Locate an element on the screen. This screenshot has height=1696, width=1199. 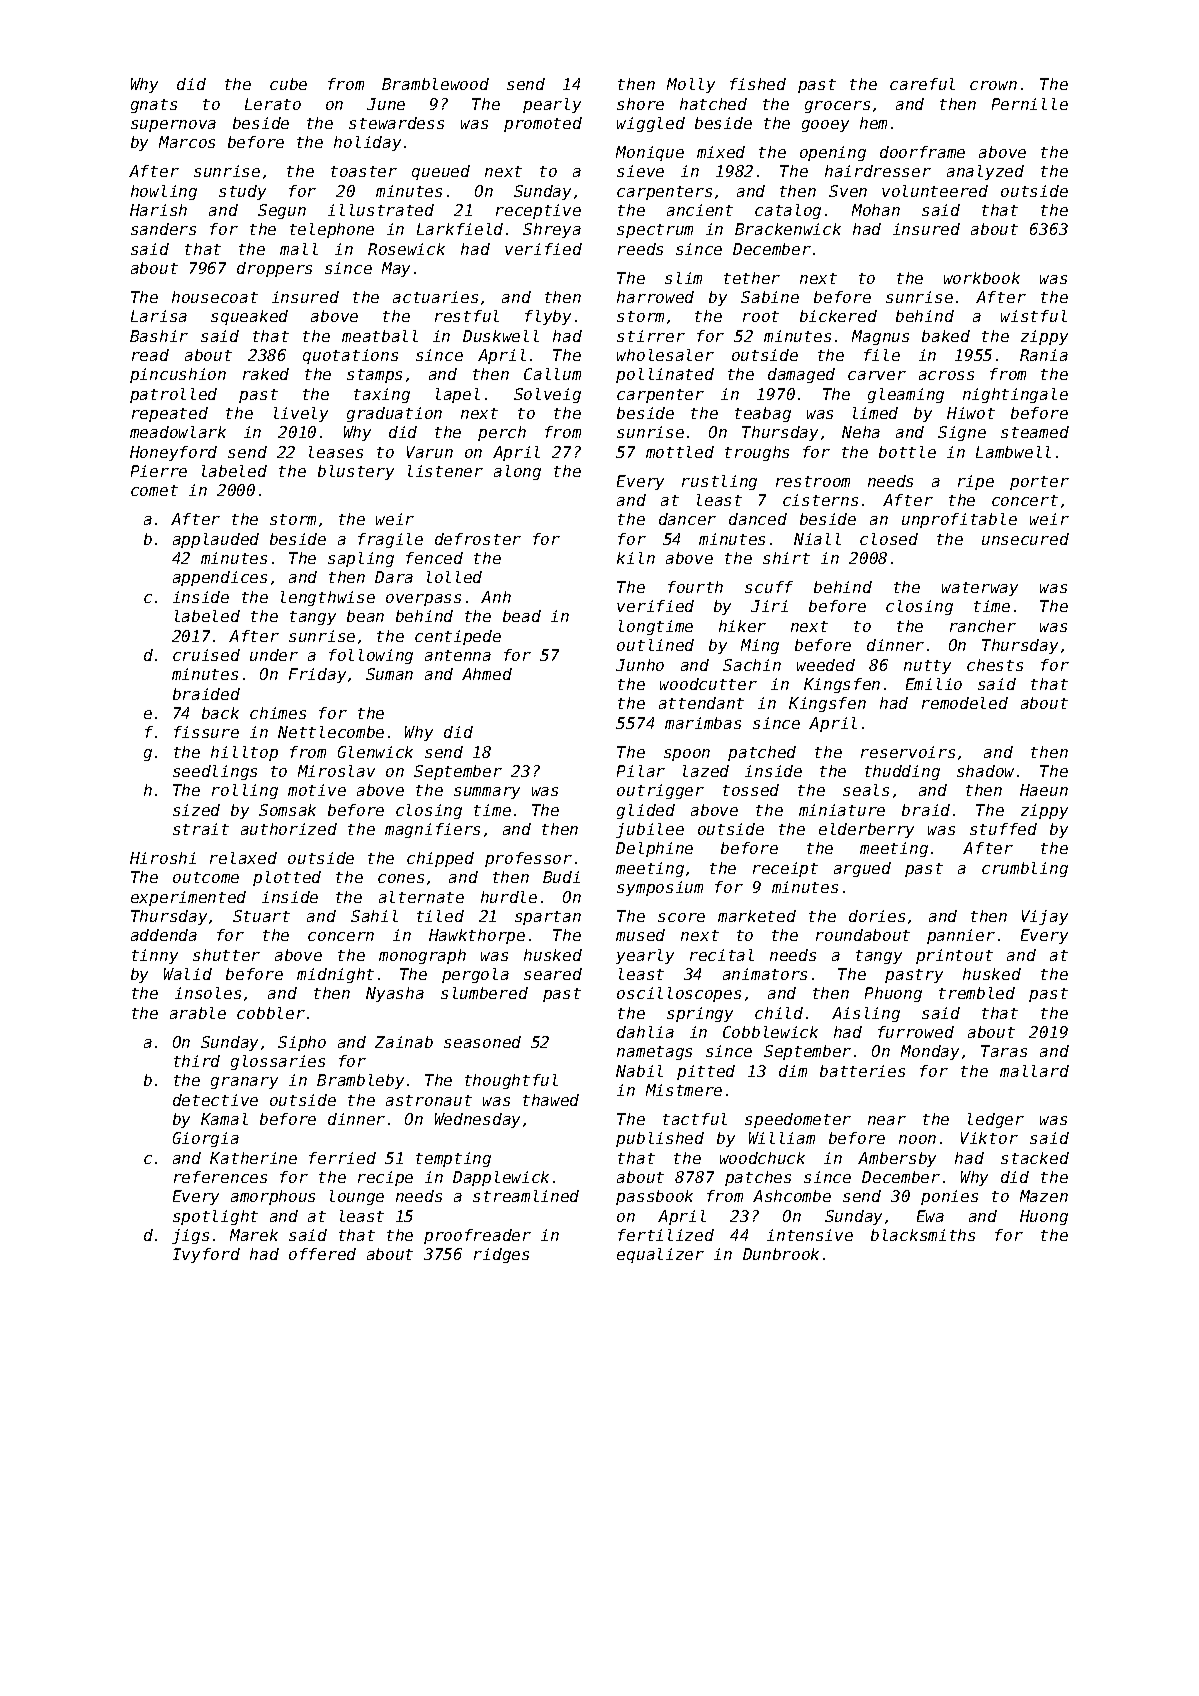
Bramblewood is located at coordinates (435, 84).
